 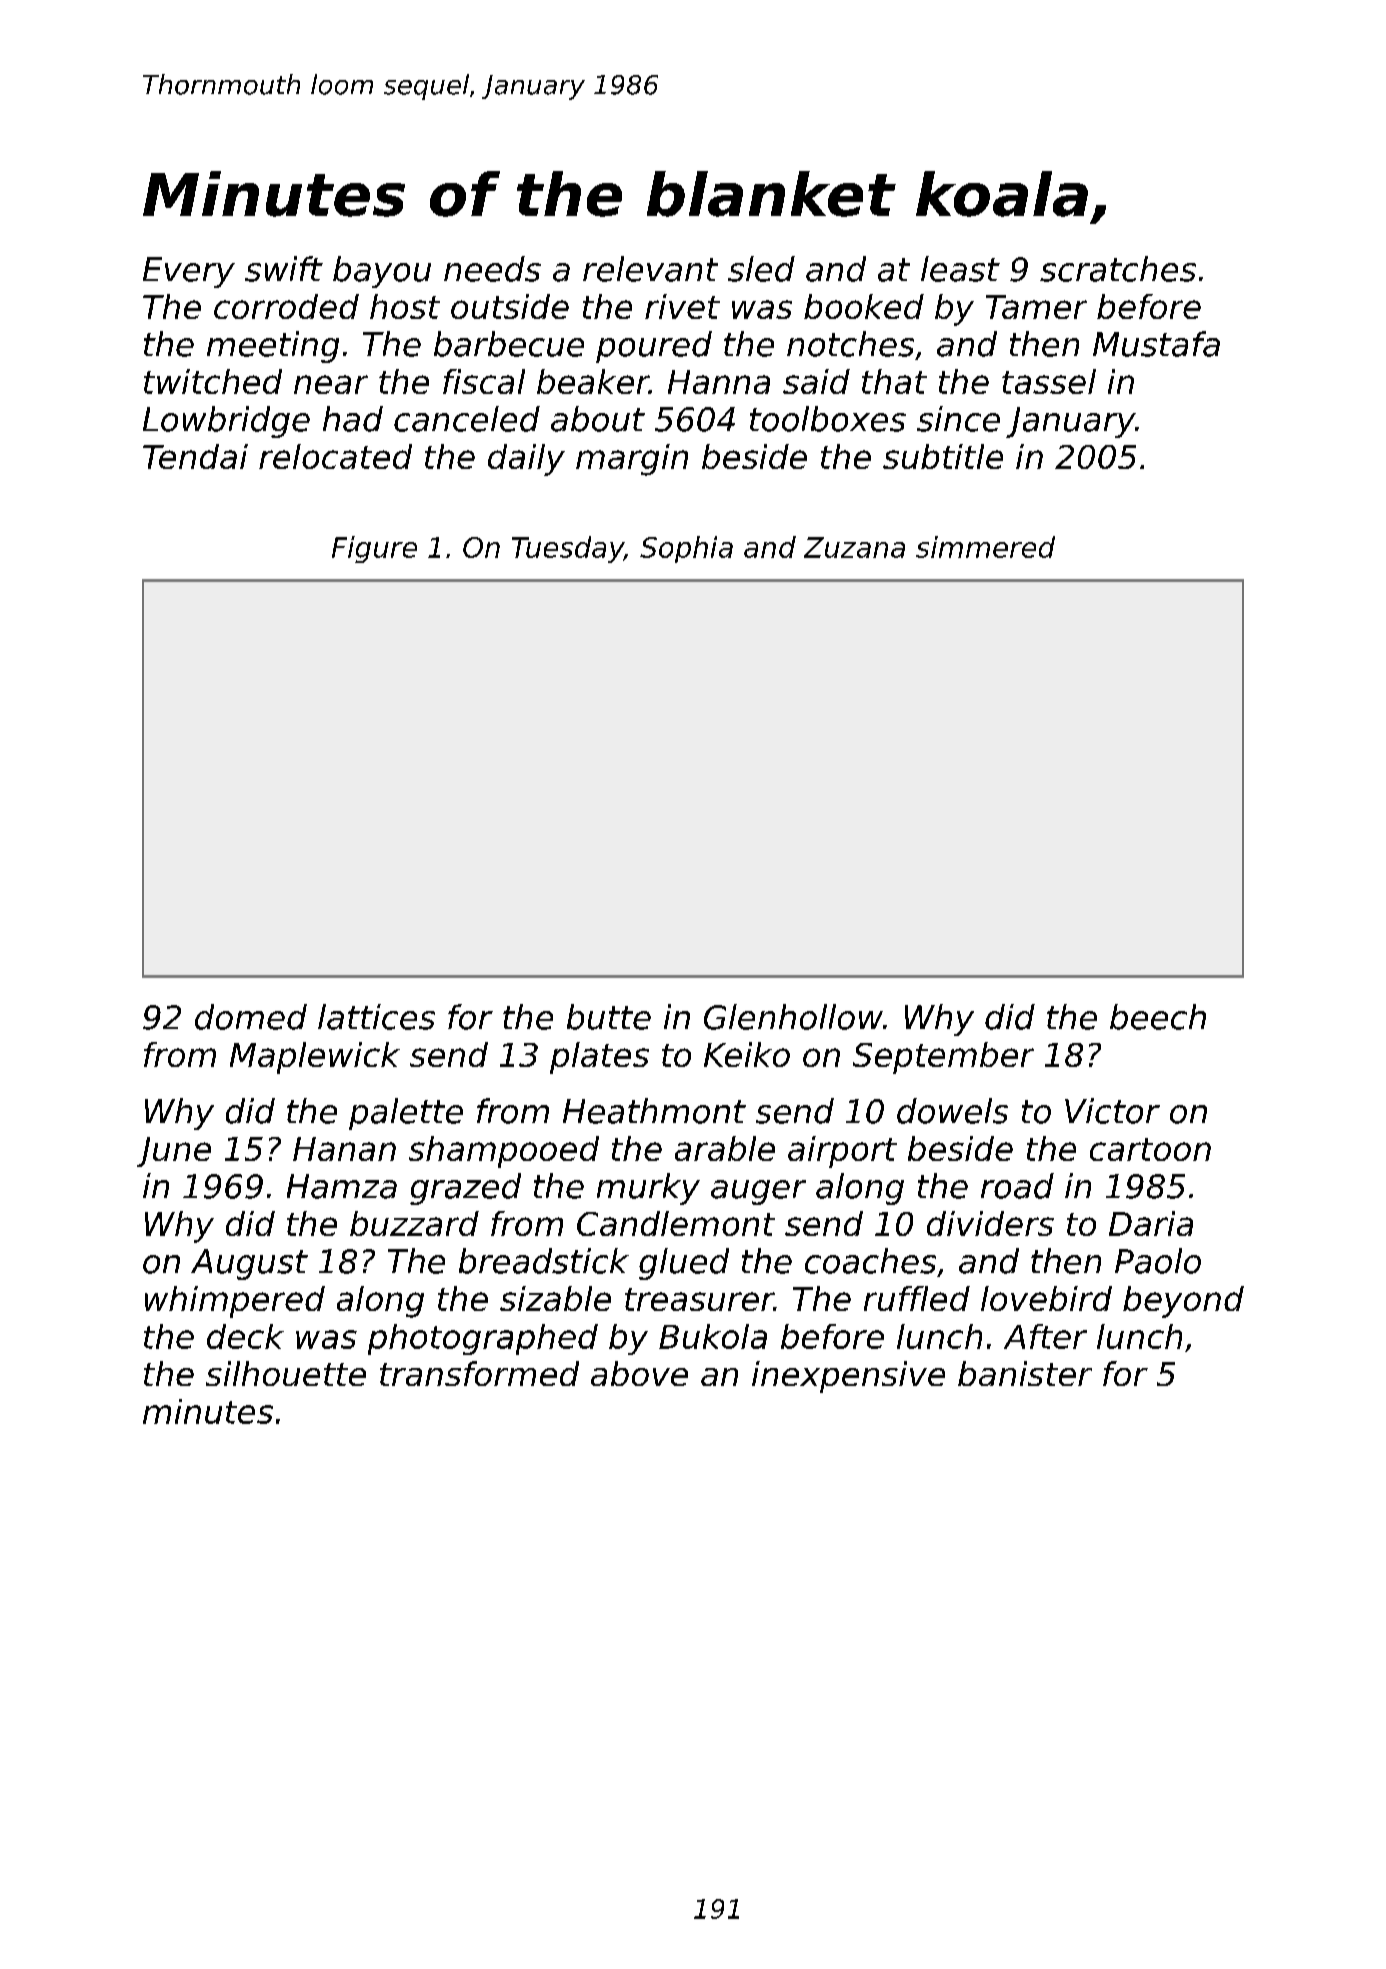 I want to click on scratches, so click(x=1118, y=269).
